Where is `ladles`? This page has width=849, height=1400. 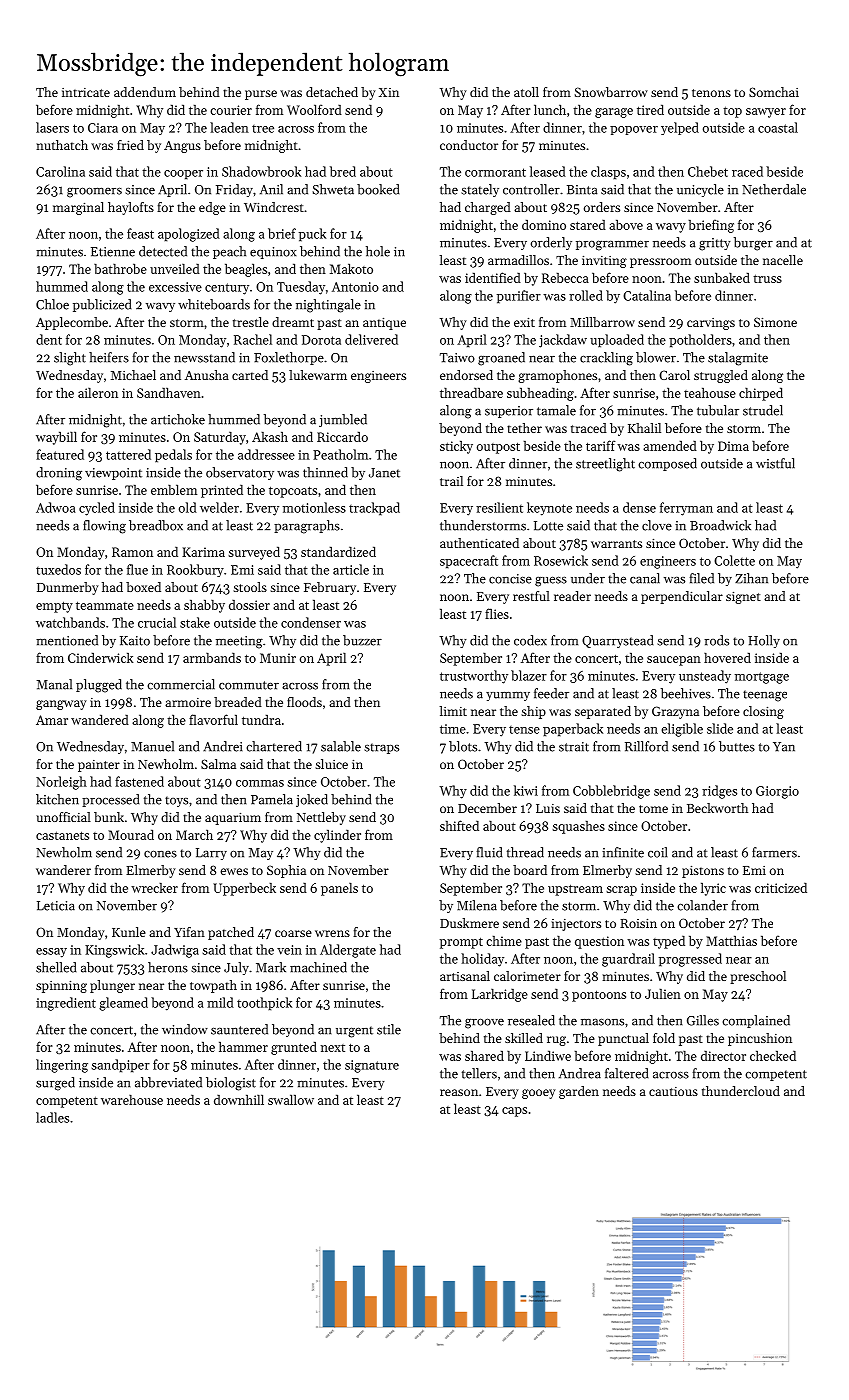
ladles is located at coordinates (52, 1117).
